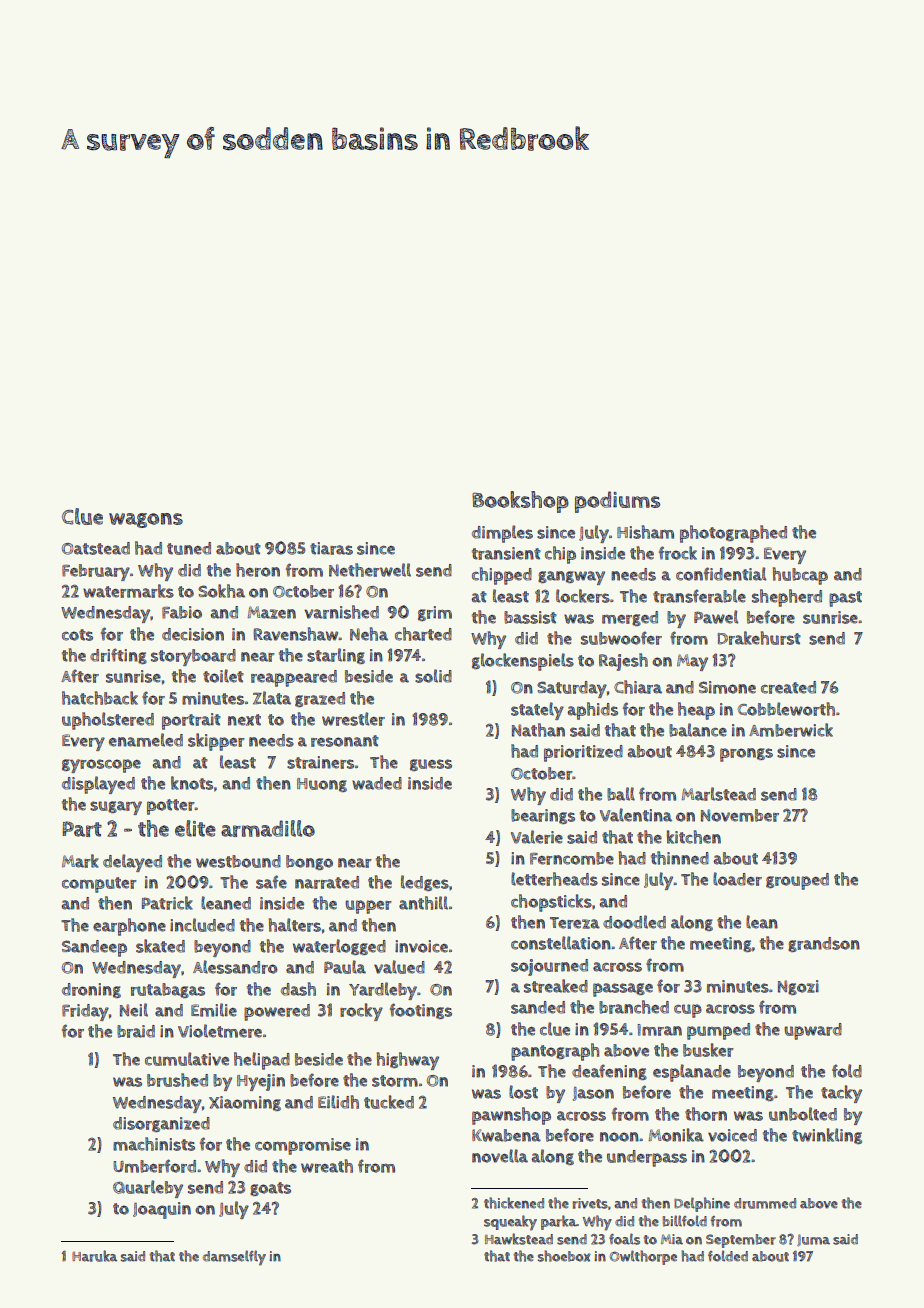 This page has height=1308, width=924. I want to click on droning, so click(91, 990).
